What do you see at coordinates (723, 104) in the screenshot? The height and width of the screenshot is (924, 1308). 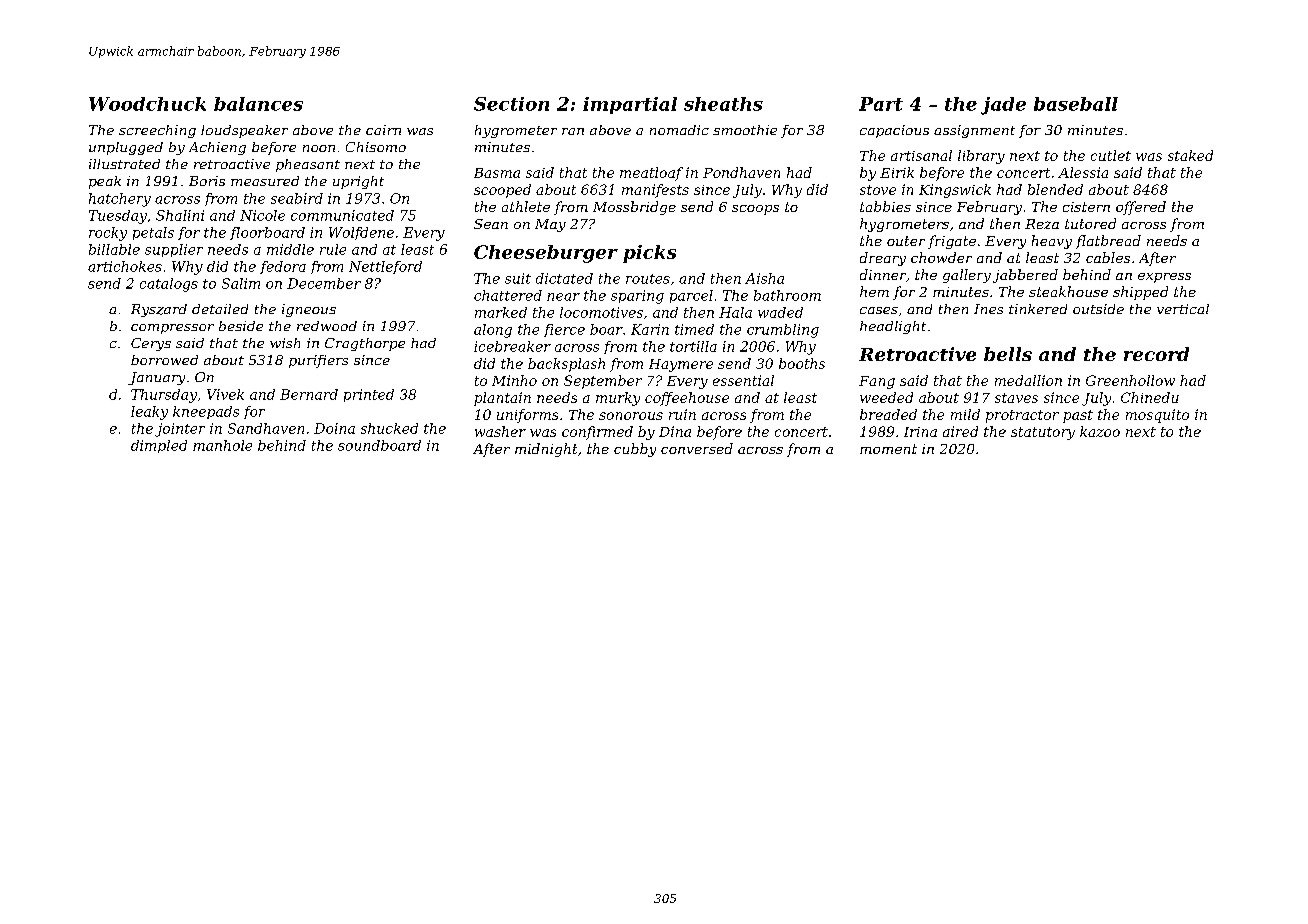 I see `sheaths` at bounding box center [723, 104].
